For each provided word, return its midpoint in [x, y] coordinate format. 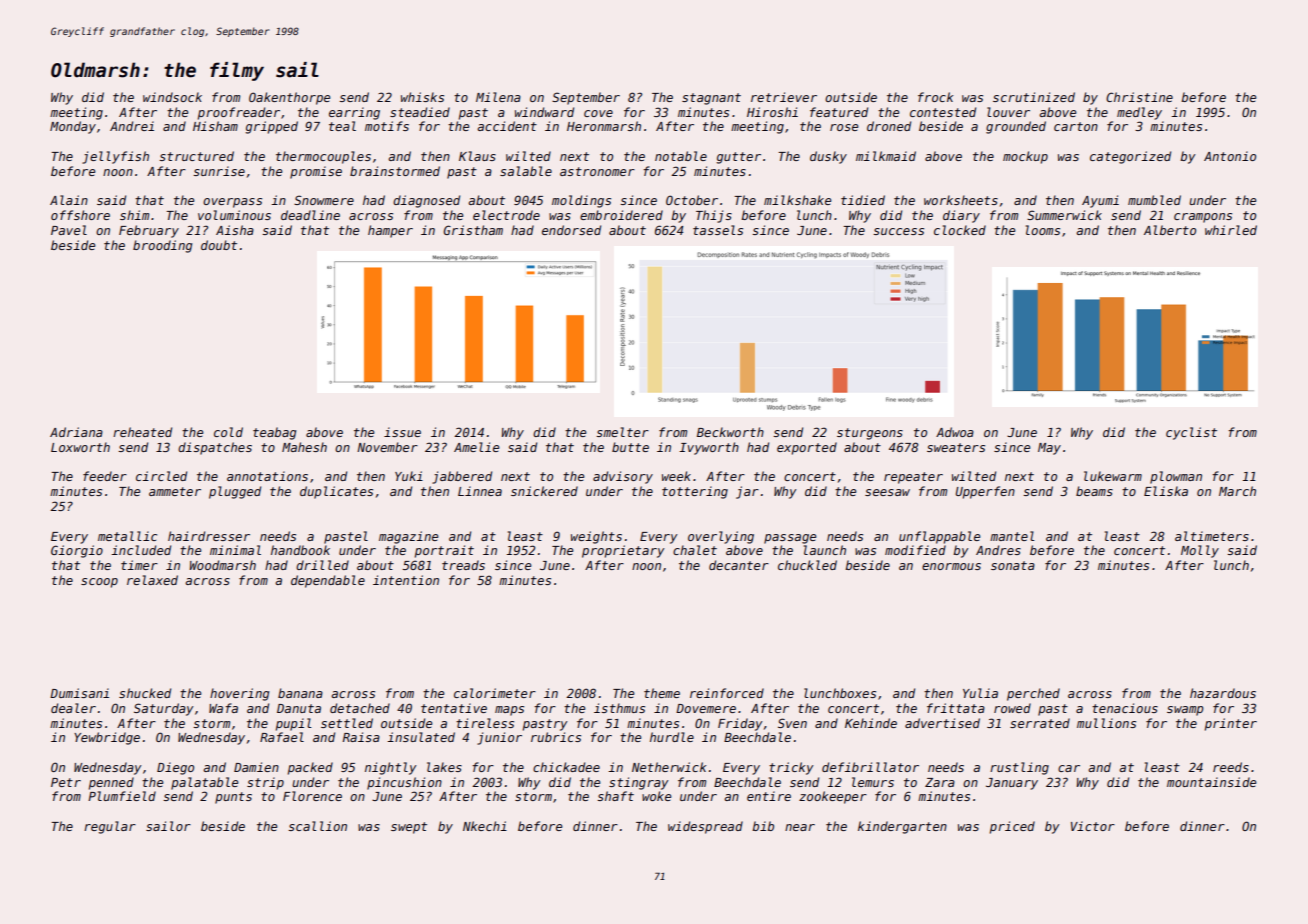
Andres [998, 550]
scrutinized [1034, 97]
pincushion [404, 783]
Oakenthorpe [289, 98]
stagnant [711, 99]
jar [747, 492]
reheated [142, 432]
